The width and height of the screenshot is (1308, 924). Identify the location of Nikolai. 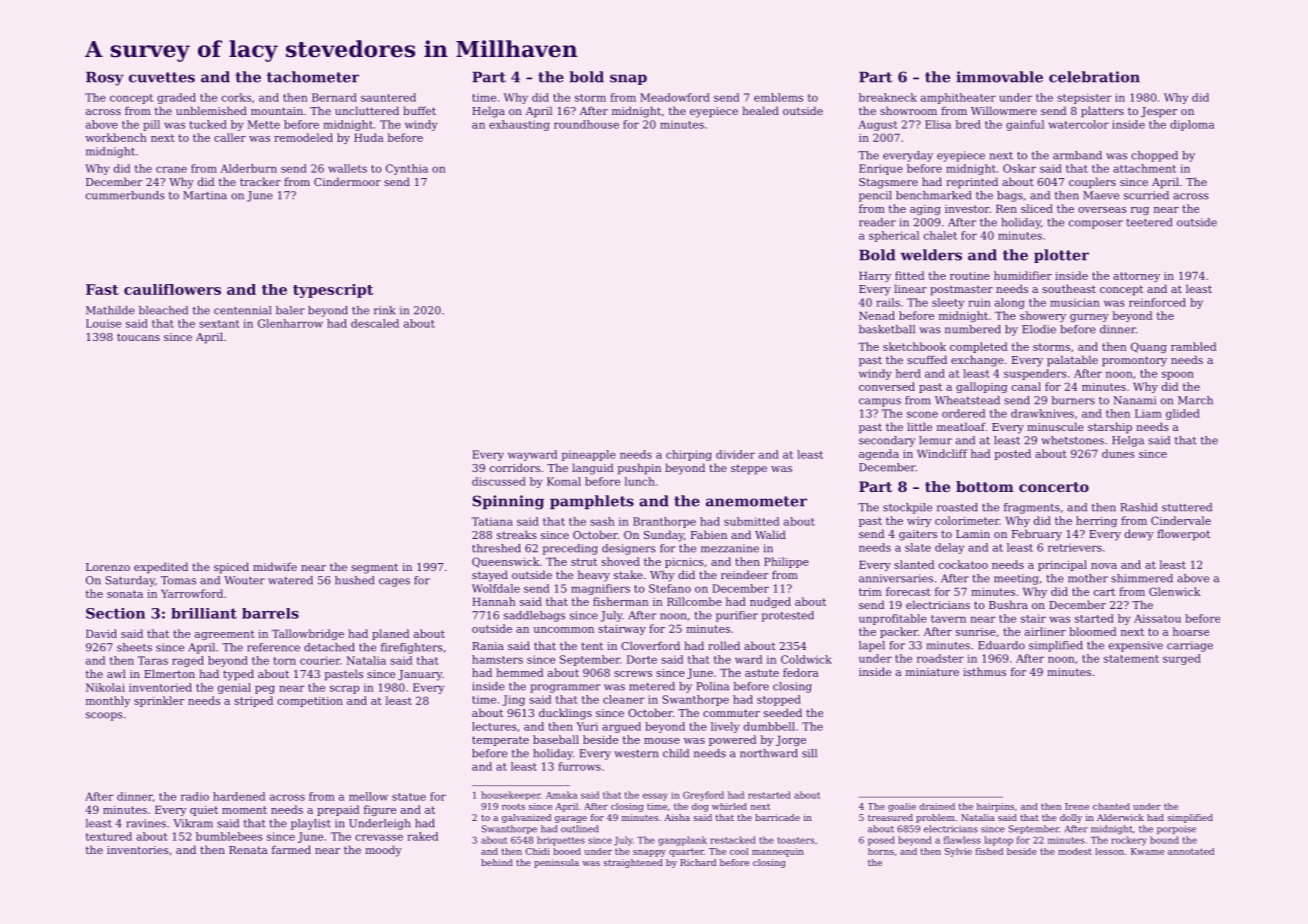
(105, 687).
